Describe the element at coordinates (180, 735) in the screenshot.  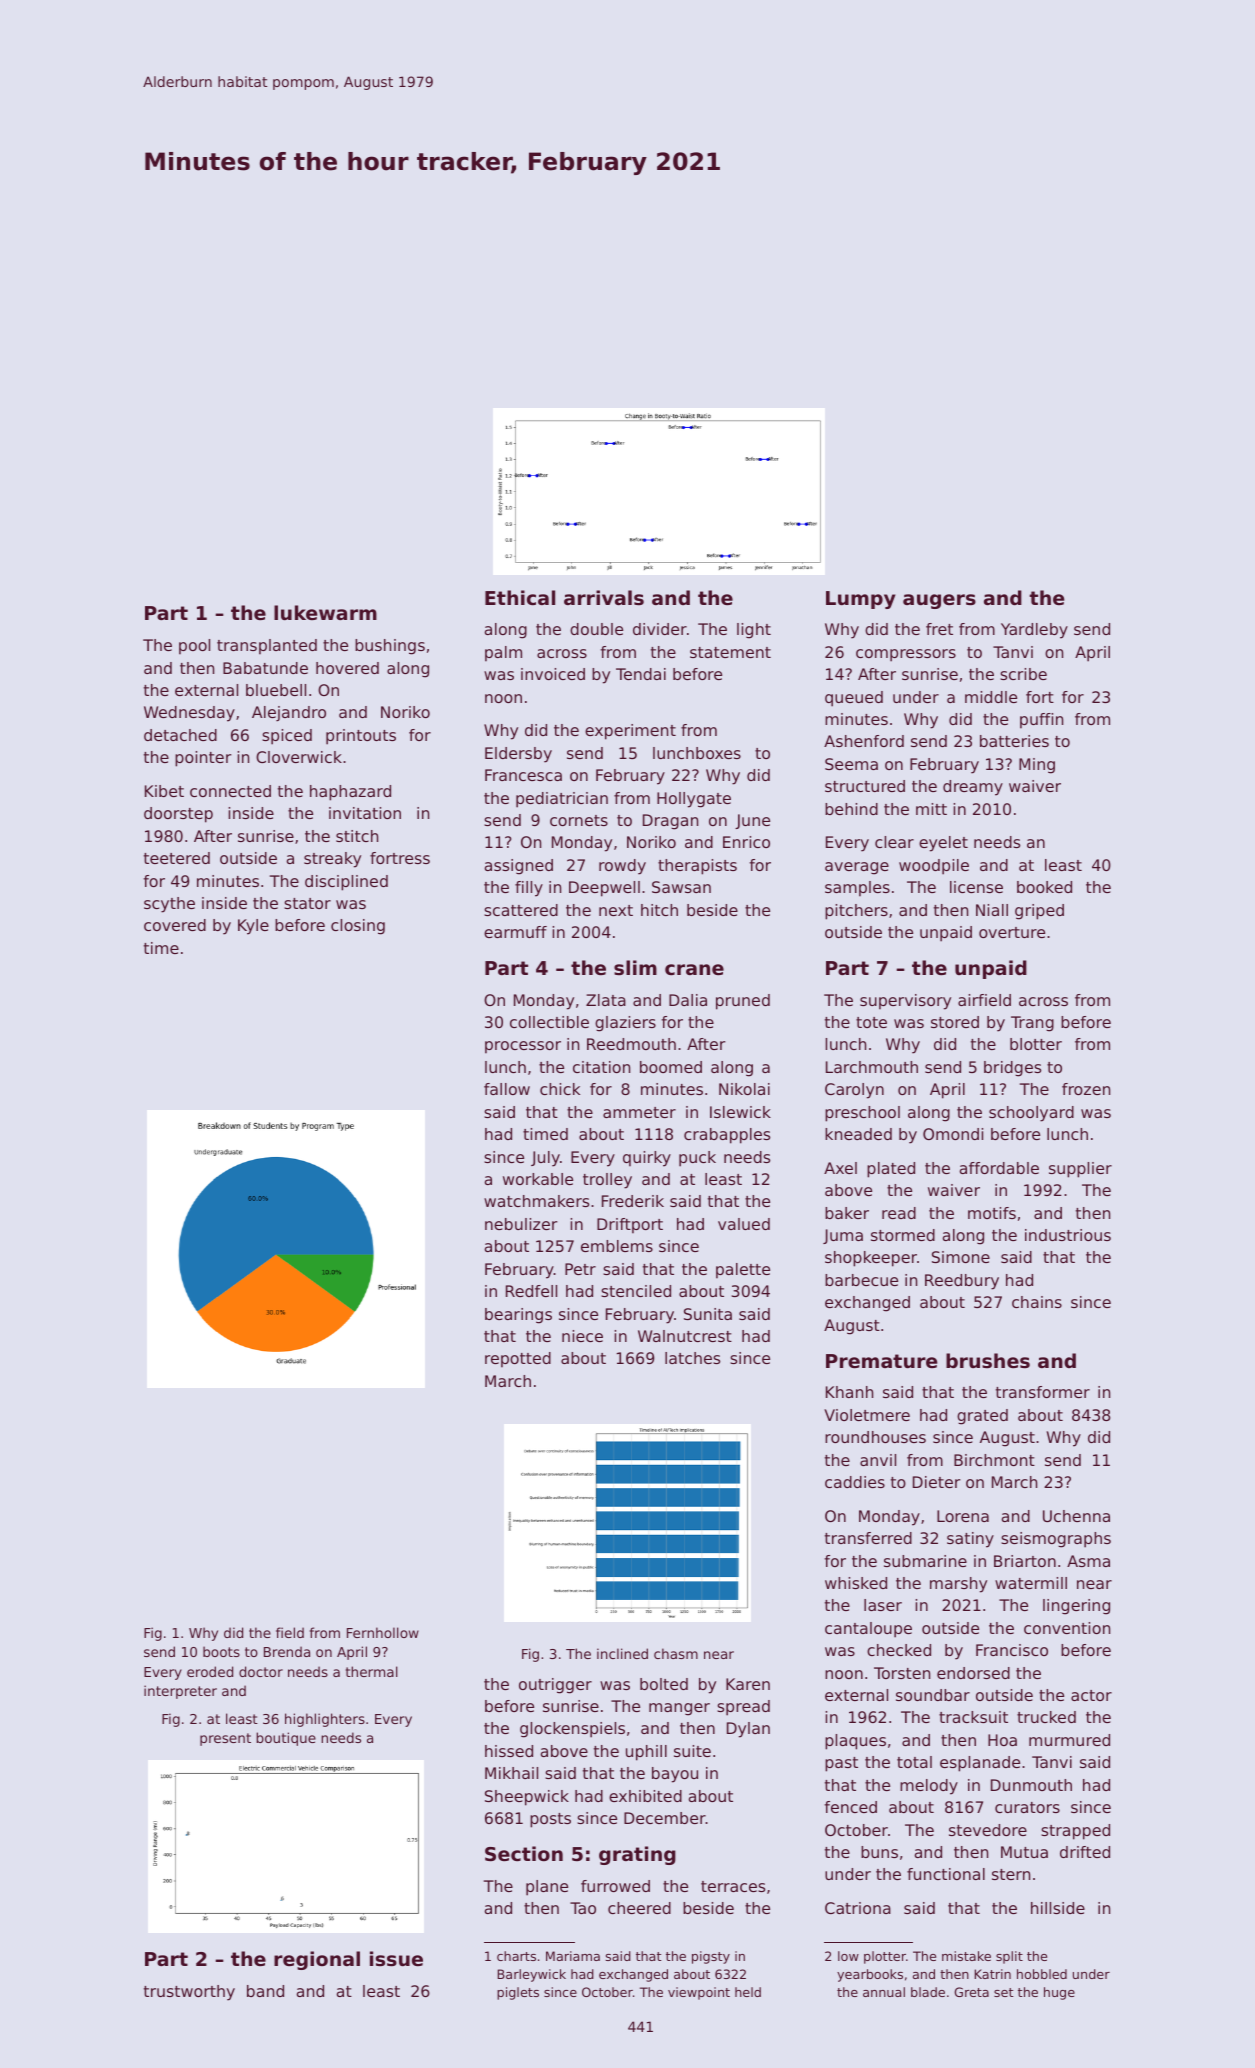
I see `detached` at that location.
